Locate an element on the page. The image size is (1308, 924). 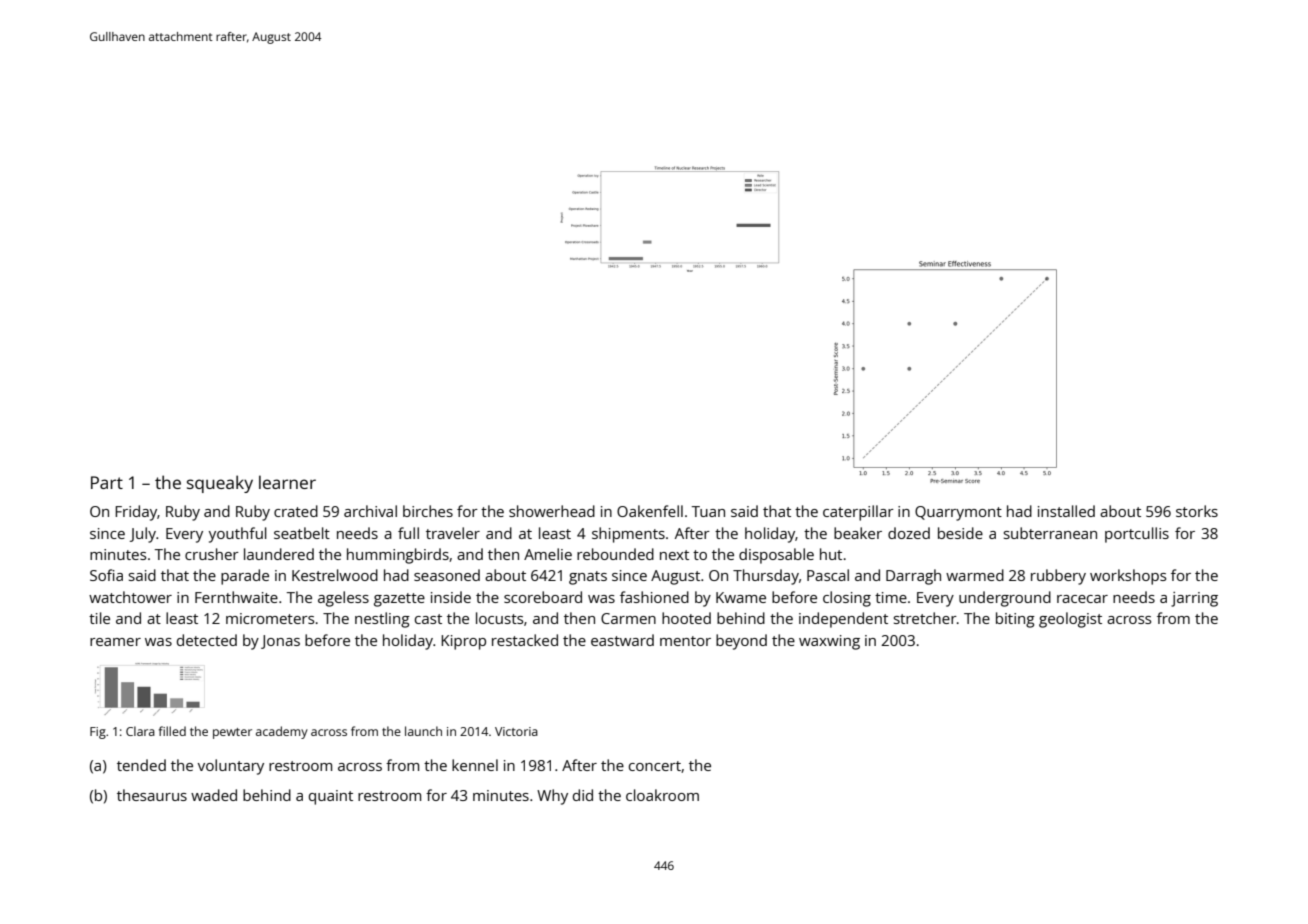
tended is located at coordinates (141, 765).
